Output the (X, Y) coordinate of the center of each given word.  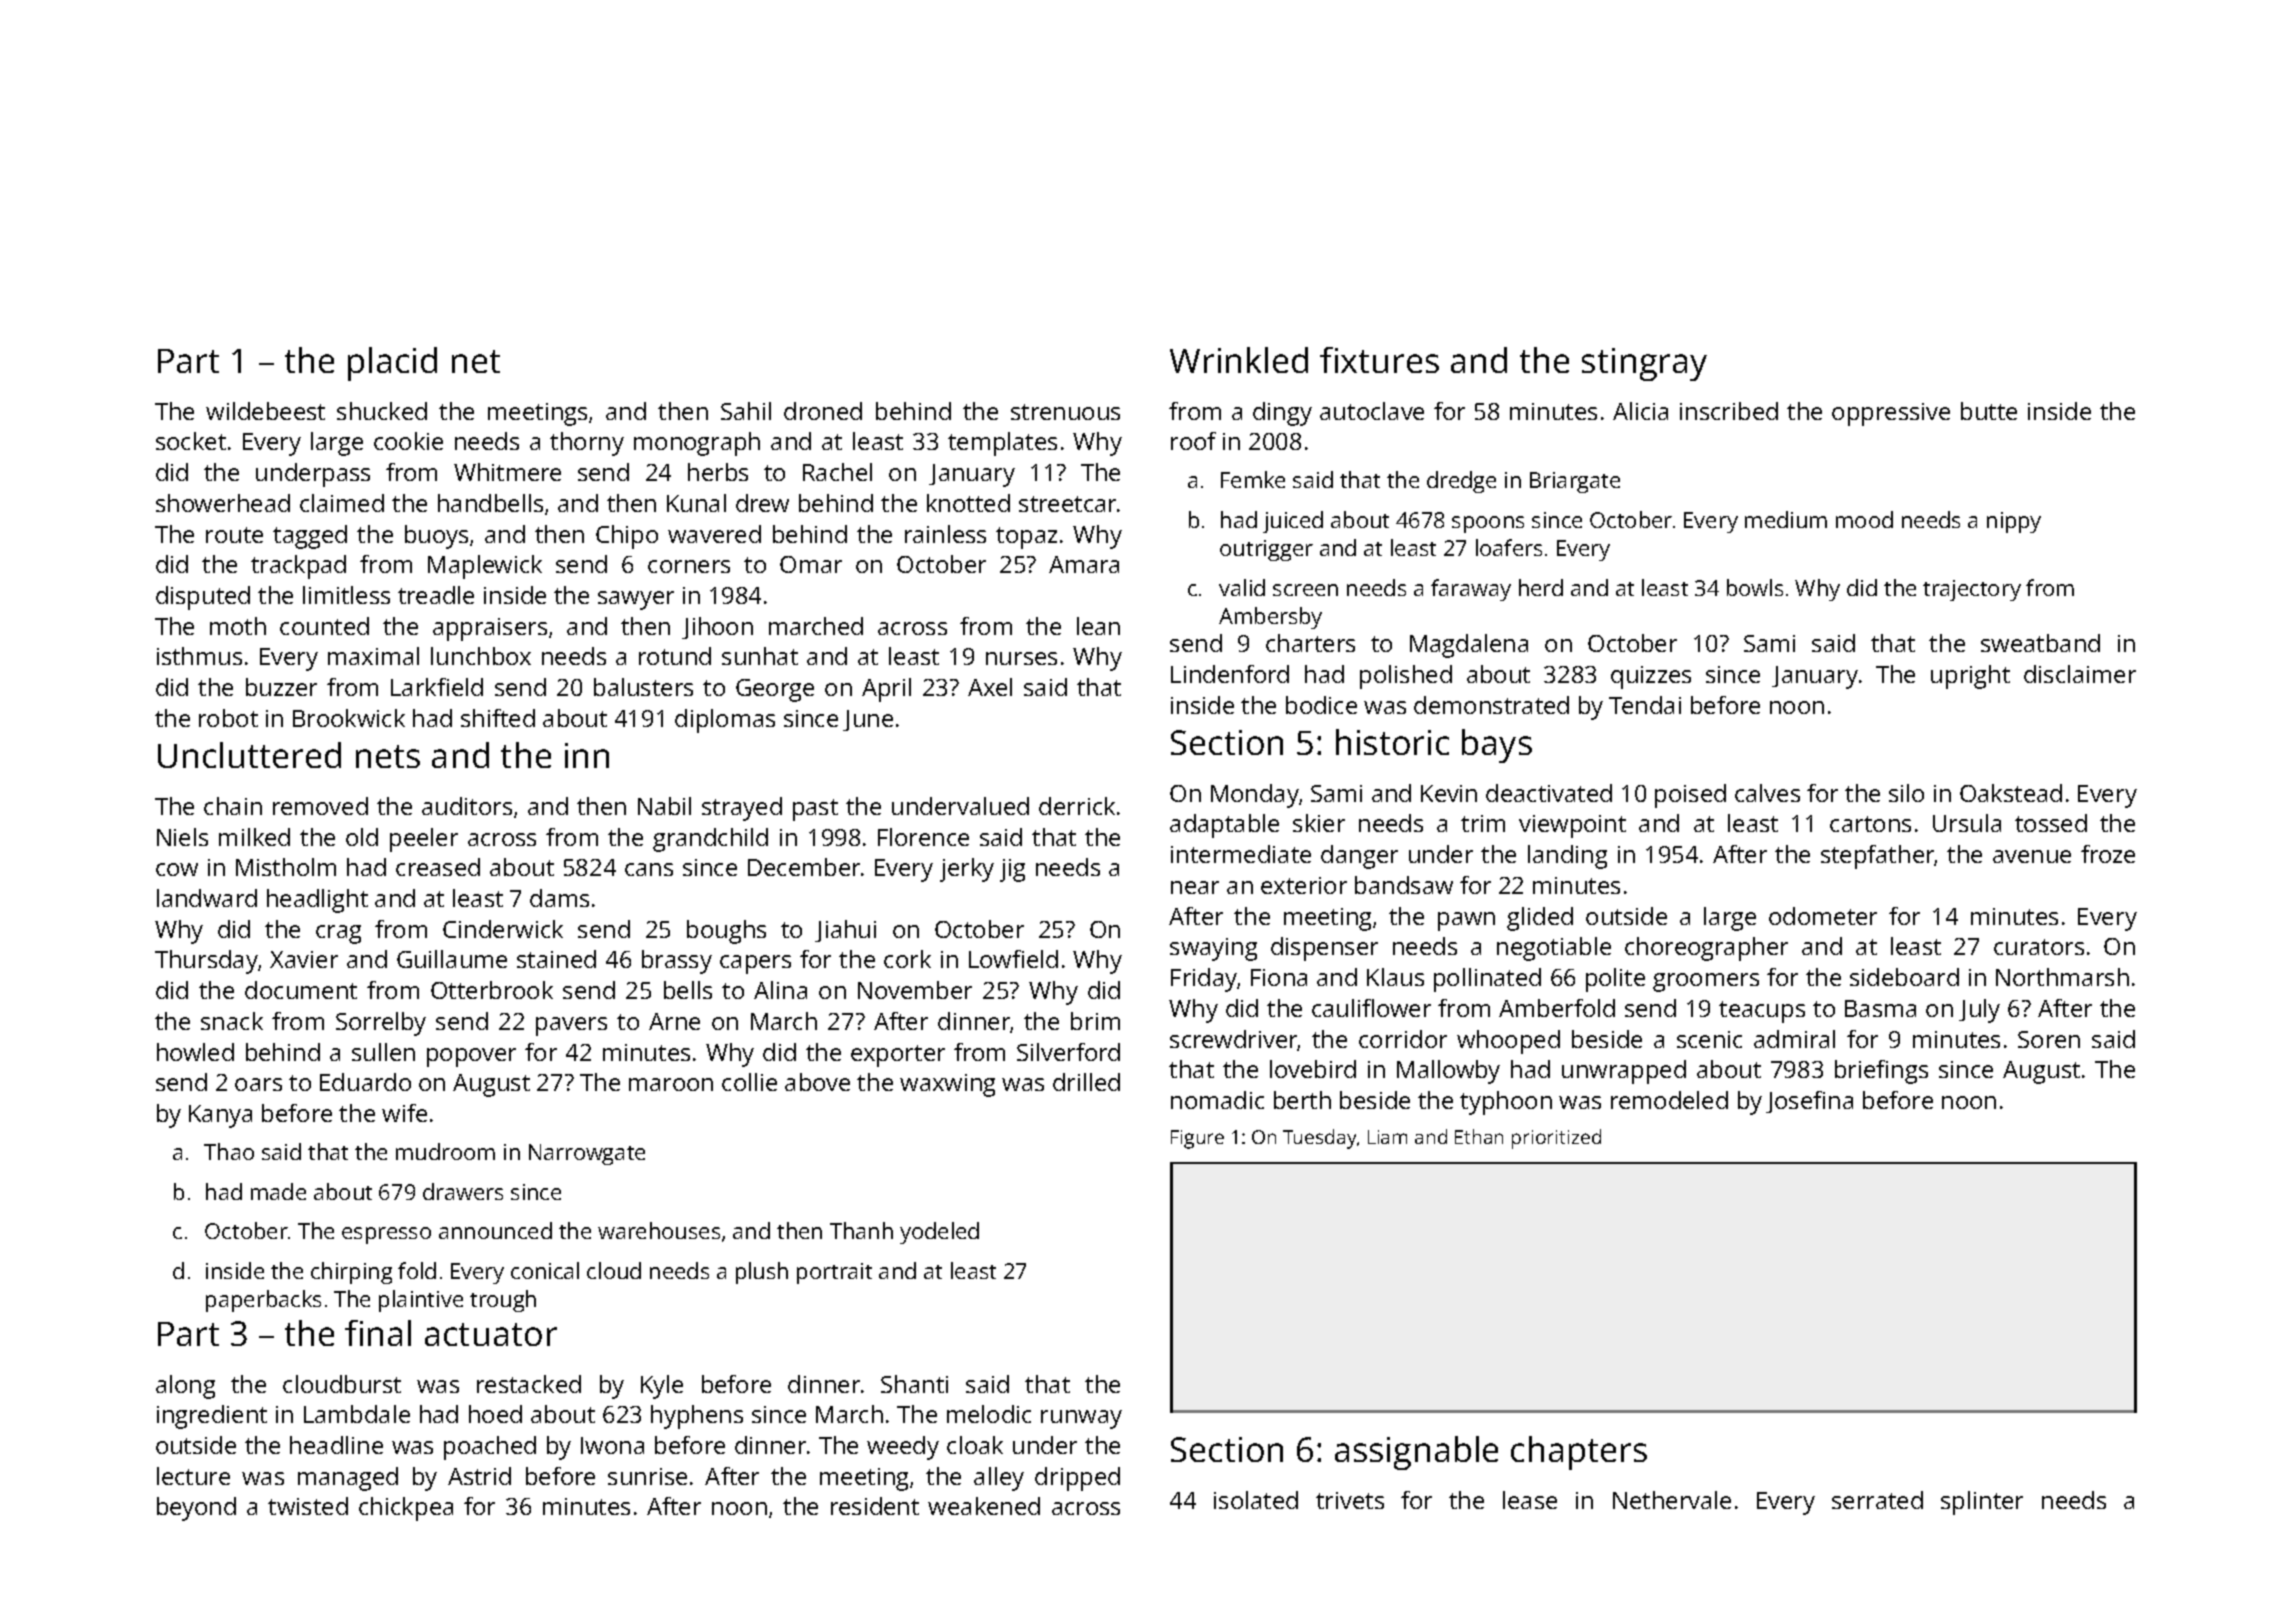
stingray (1644, 364)
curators (2039, 947)
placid (392, 364)
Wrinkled (1239, 360)
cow (177, 869)
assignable (1416, 1453)
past (815, 810)
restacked (529, 1384)
